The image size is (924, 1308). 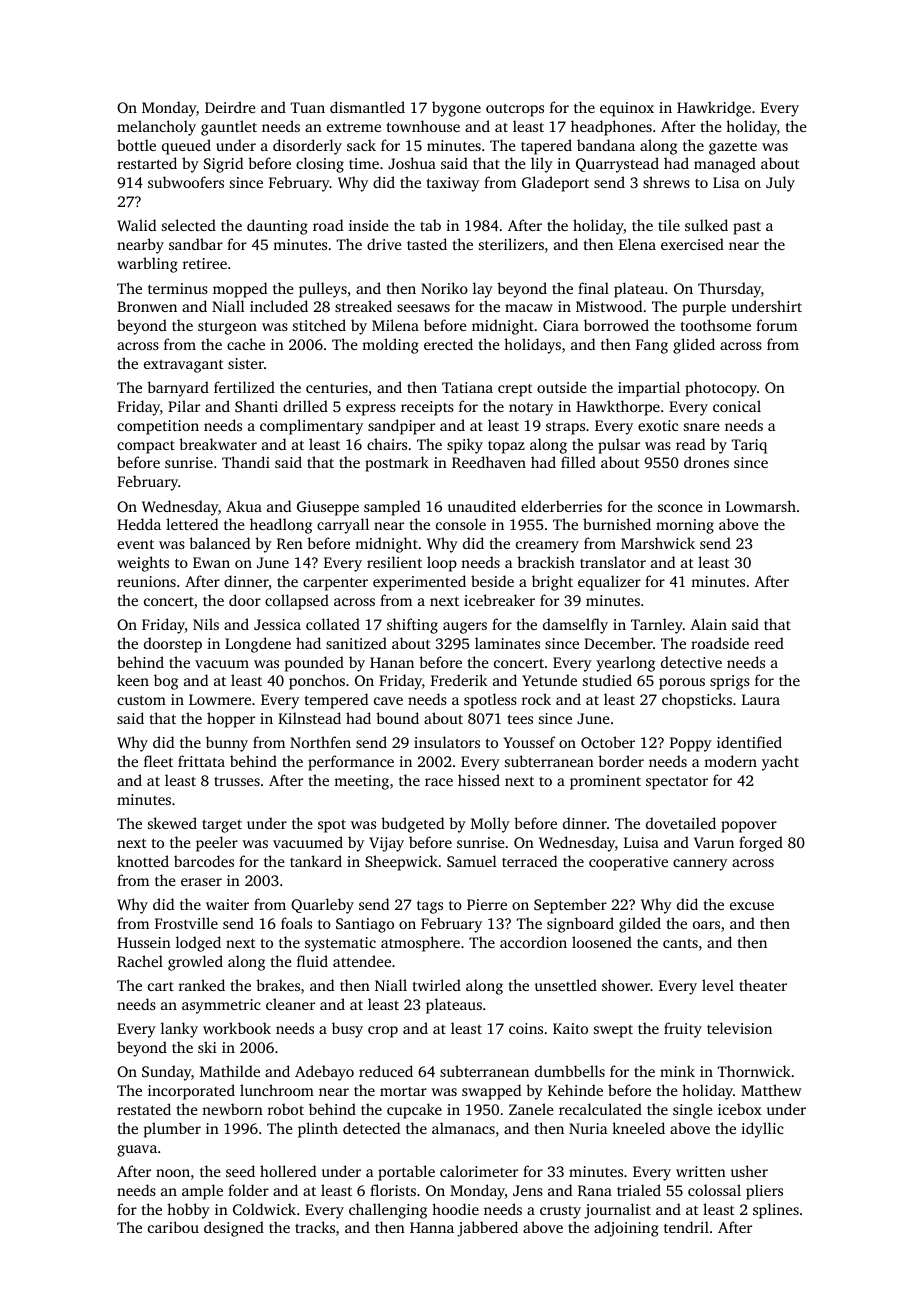 I want to click on foals, so click(x=296, y=923).
